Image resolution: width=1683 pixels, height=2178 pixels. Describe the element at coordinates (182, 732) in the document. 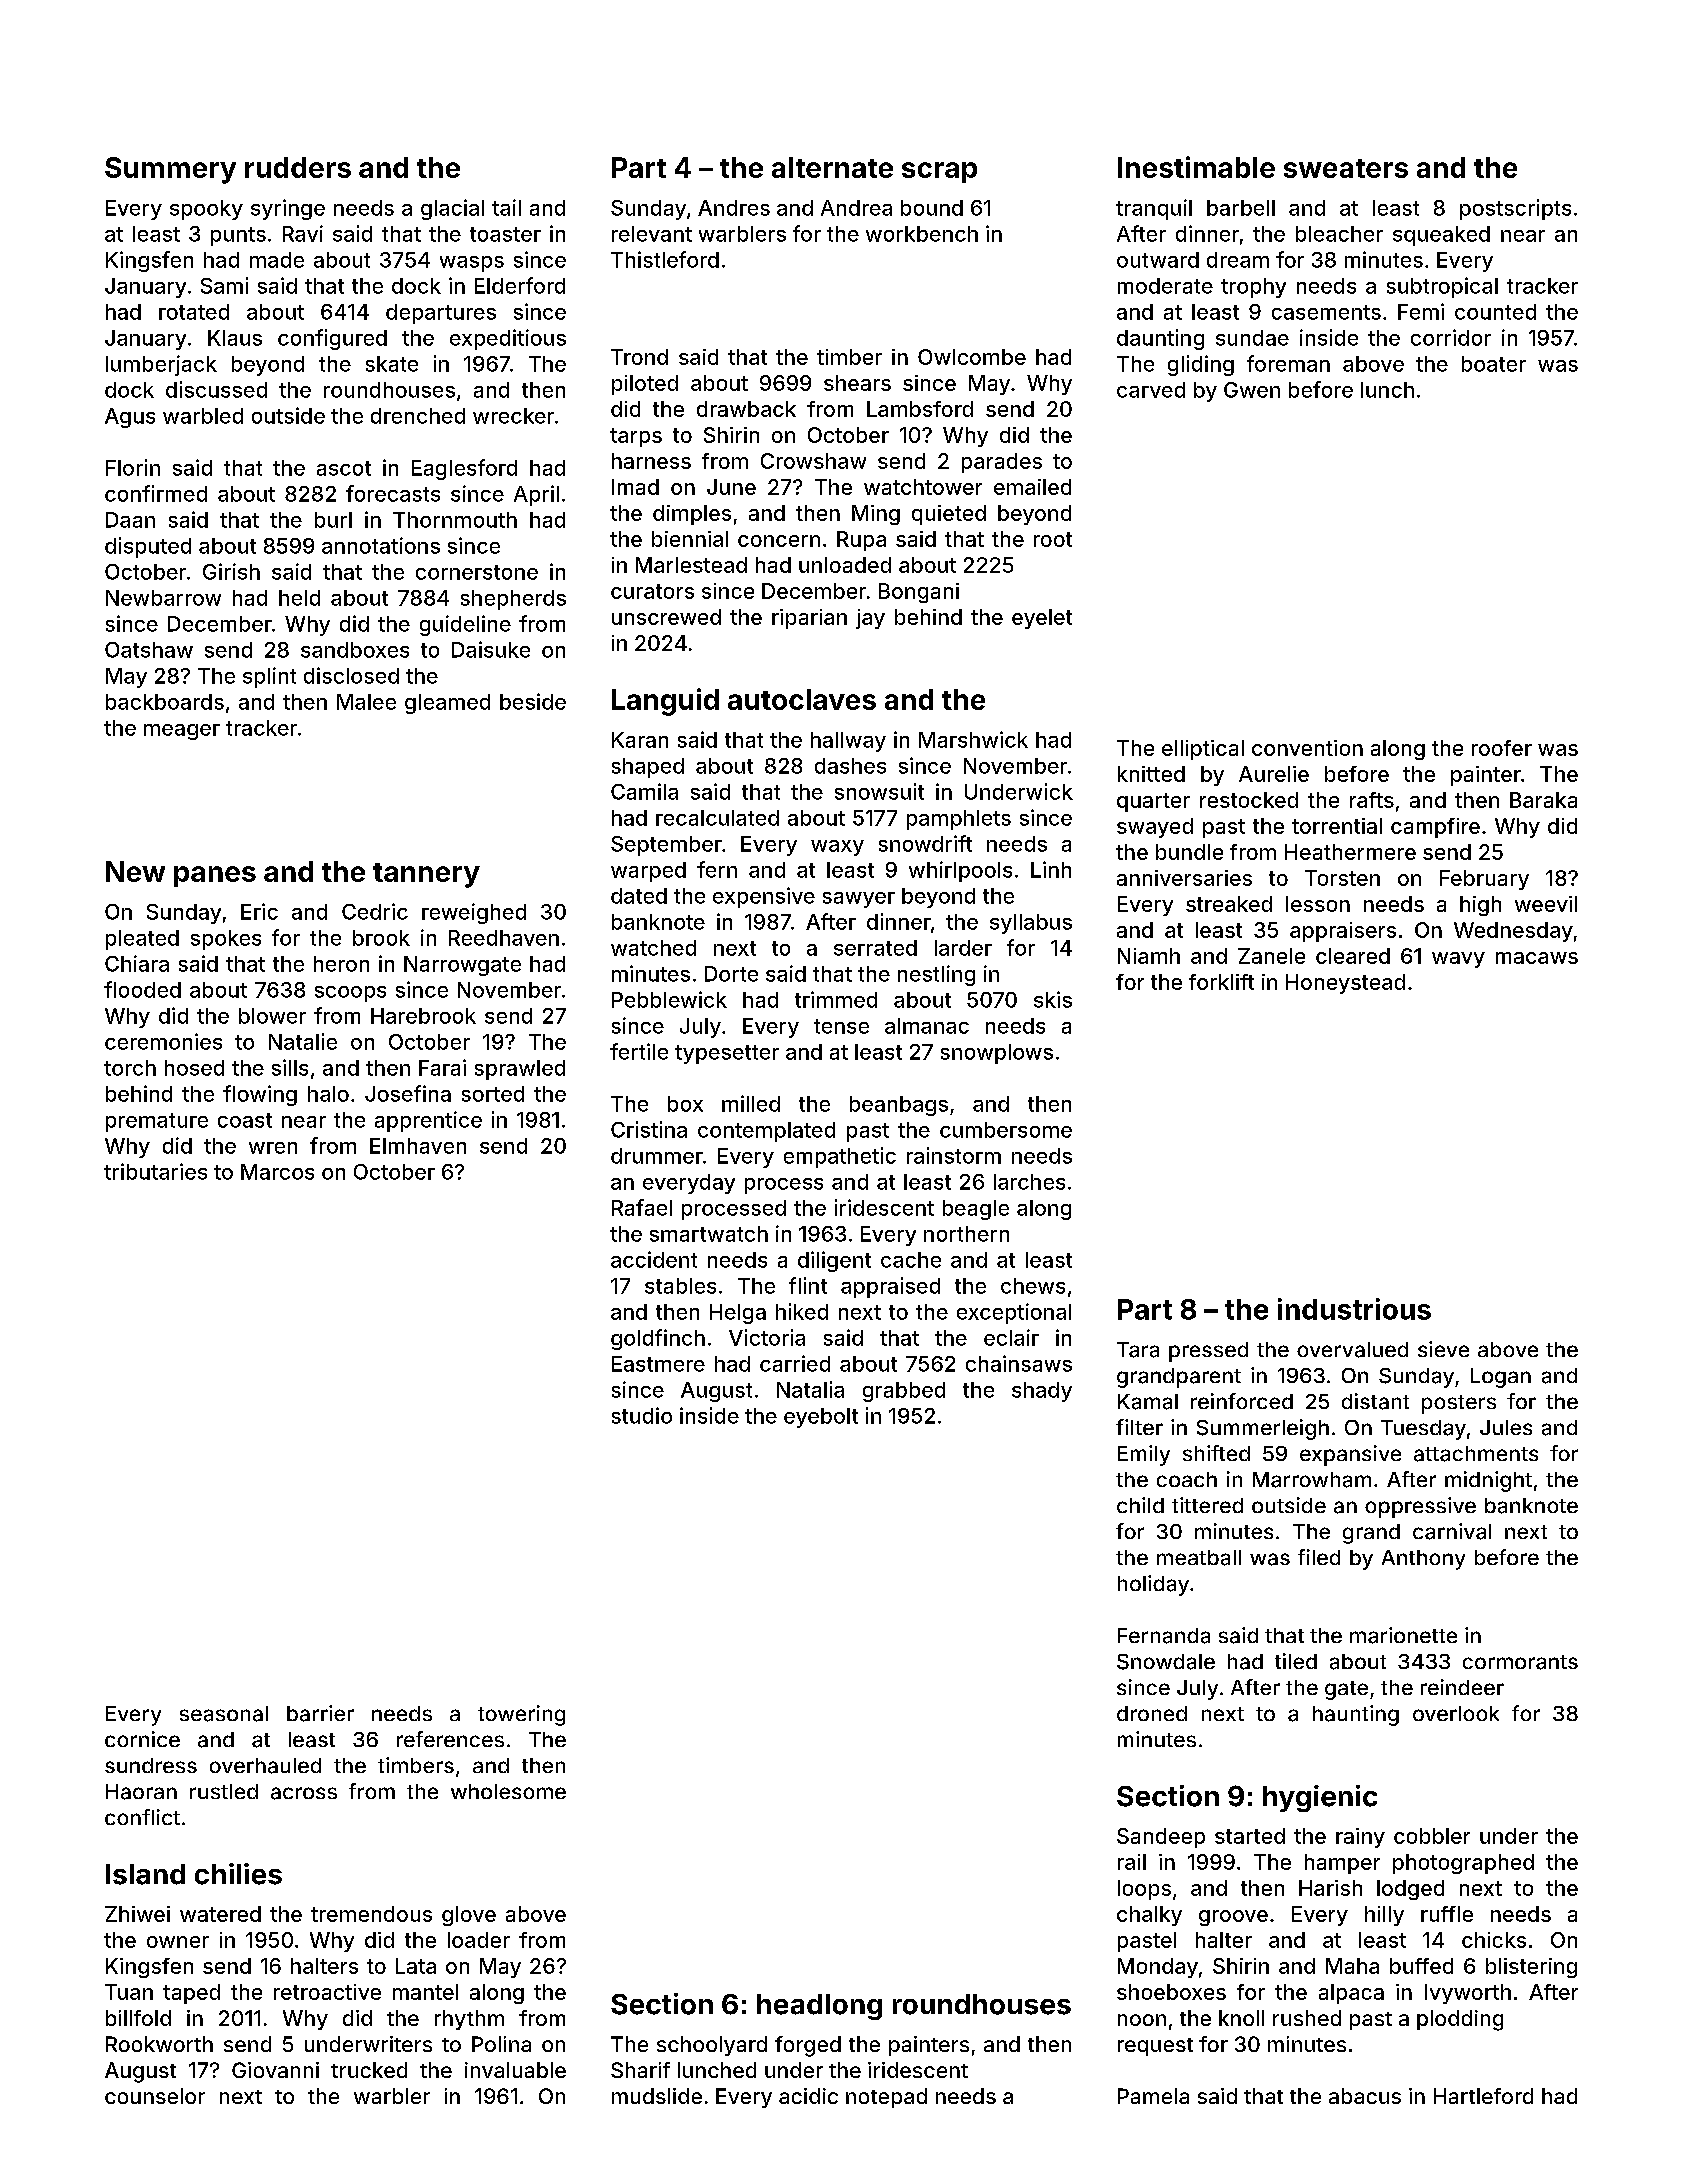

I see `meager` at that location.
